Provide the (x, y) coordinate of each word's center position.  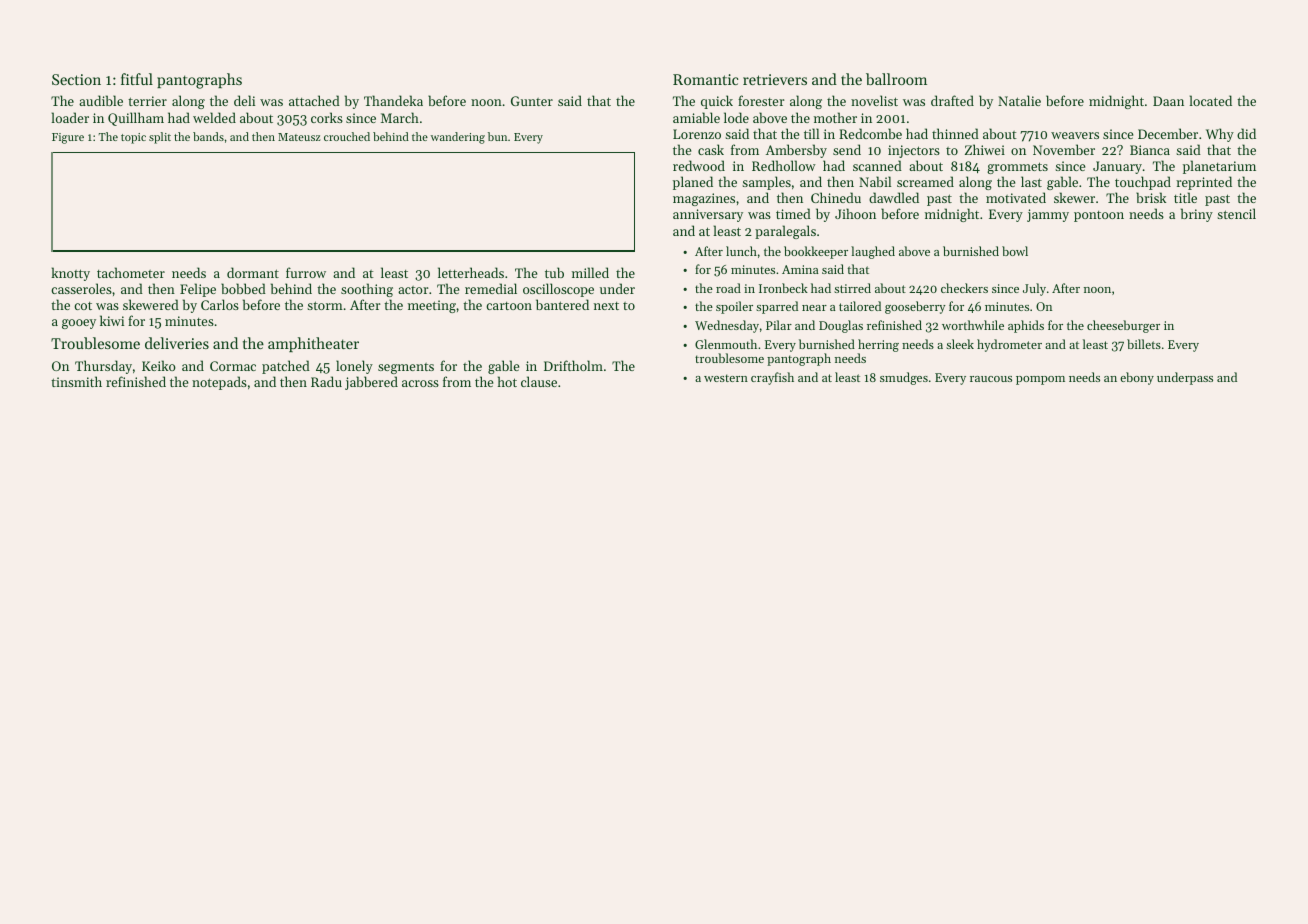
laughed (873, 252)
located (1211, 100)
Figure (68, 138)
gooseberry (915, 307)
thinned (955, 133)
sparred (777, 307)
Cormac (233, 366)
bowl (1015, 251)
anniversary (708, 215)
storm (325, 305)
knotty (70, 274)
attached (314, 100)
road (728, 288)
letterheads (471, 272)
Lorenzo (697, 134)
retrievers (775, 79)
